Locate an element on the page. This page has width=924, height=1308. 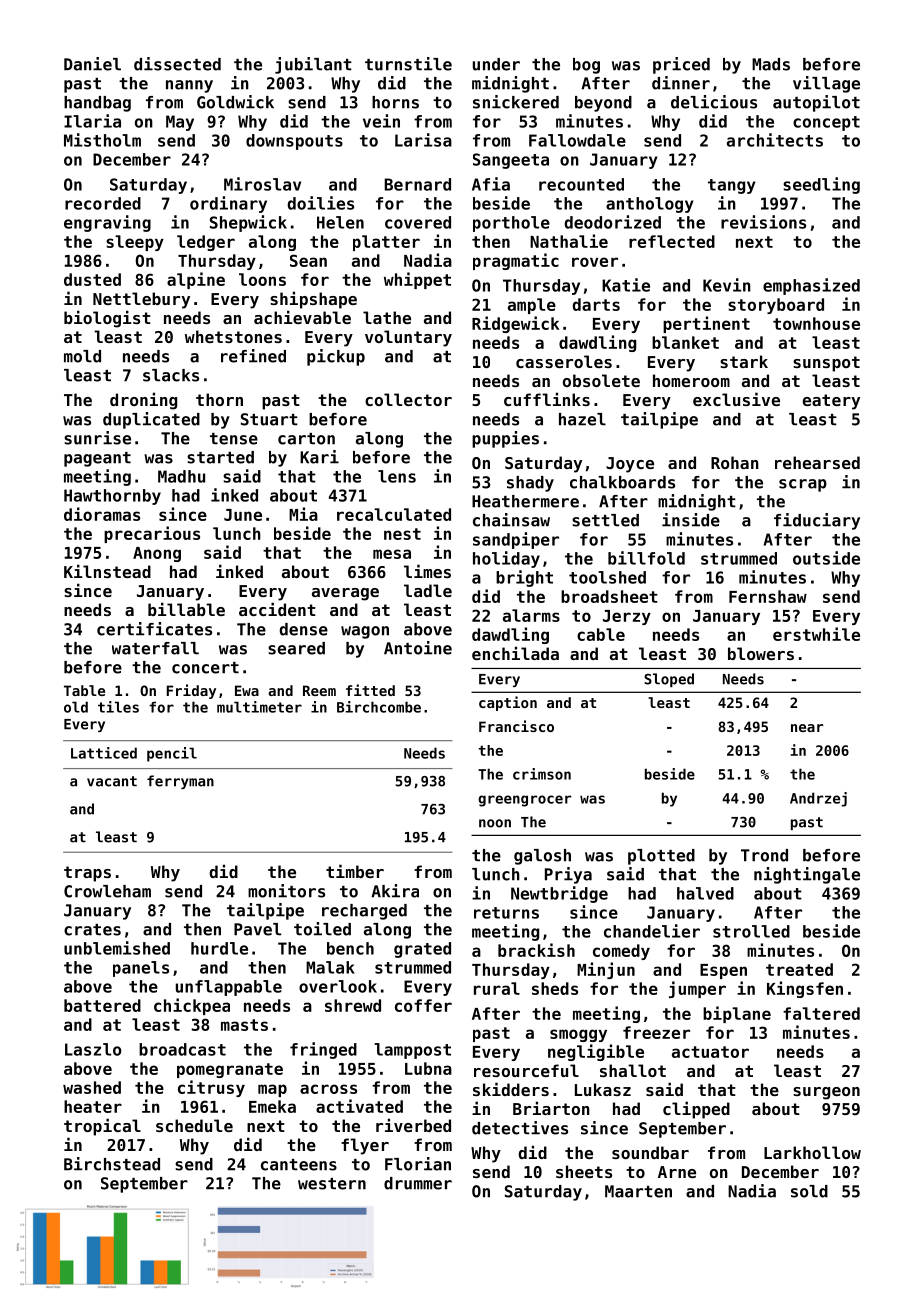
chandelier is located at coordinates (652, 931).
